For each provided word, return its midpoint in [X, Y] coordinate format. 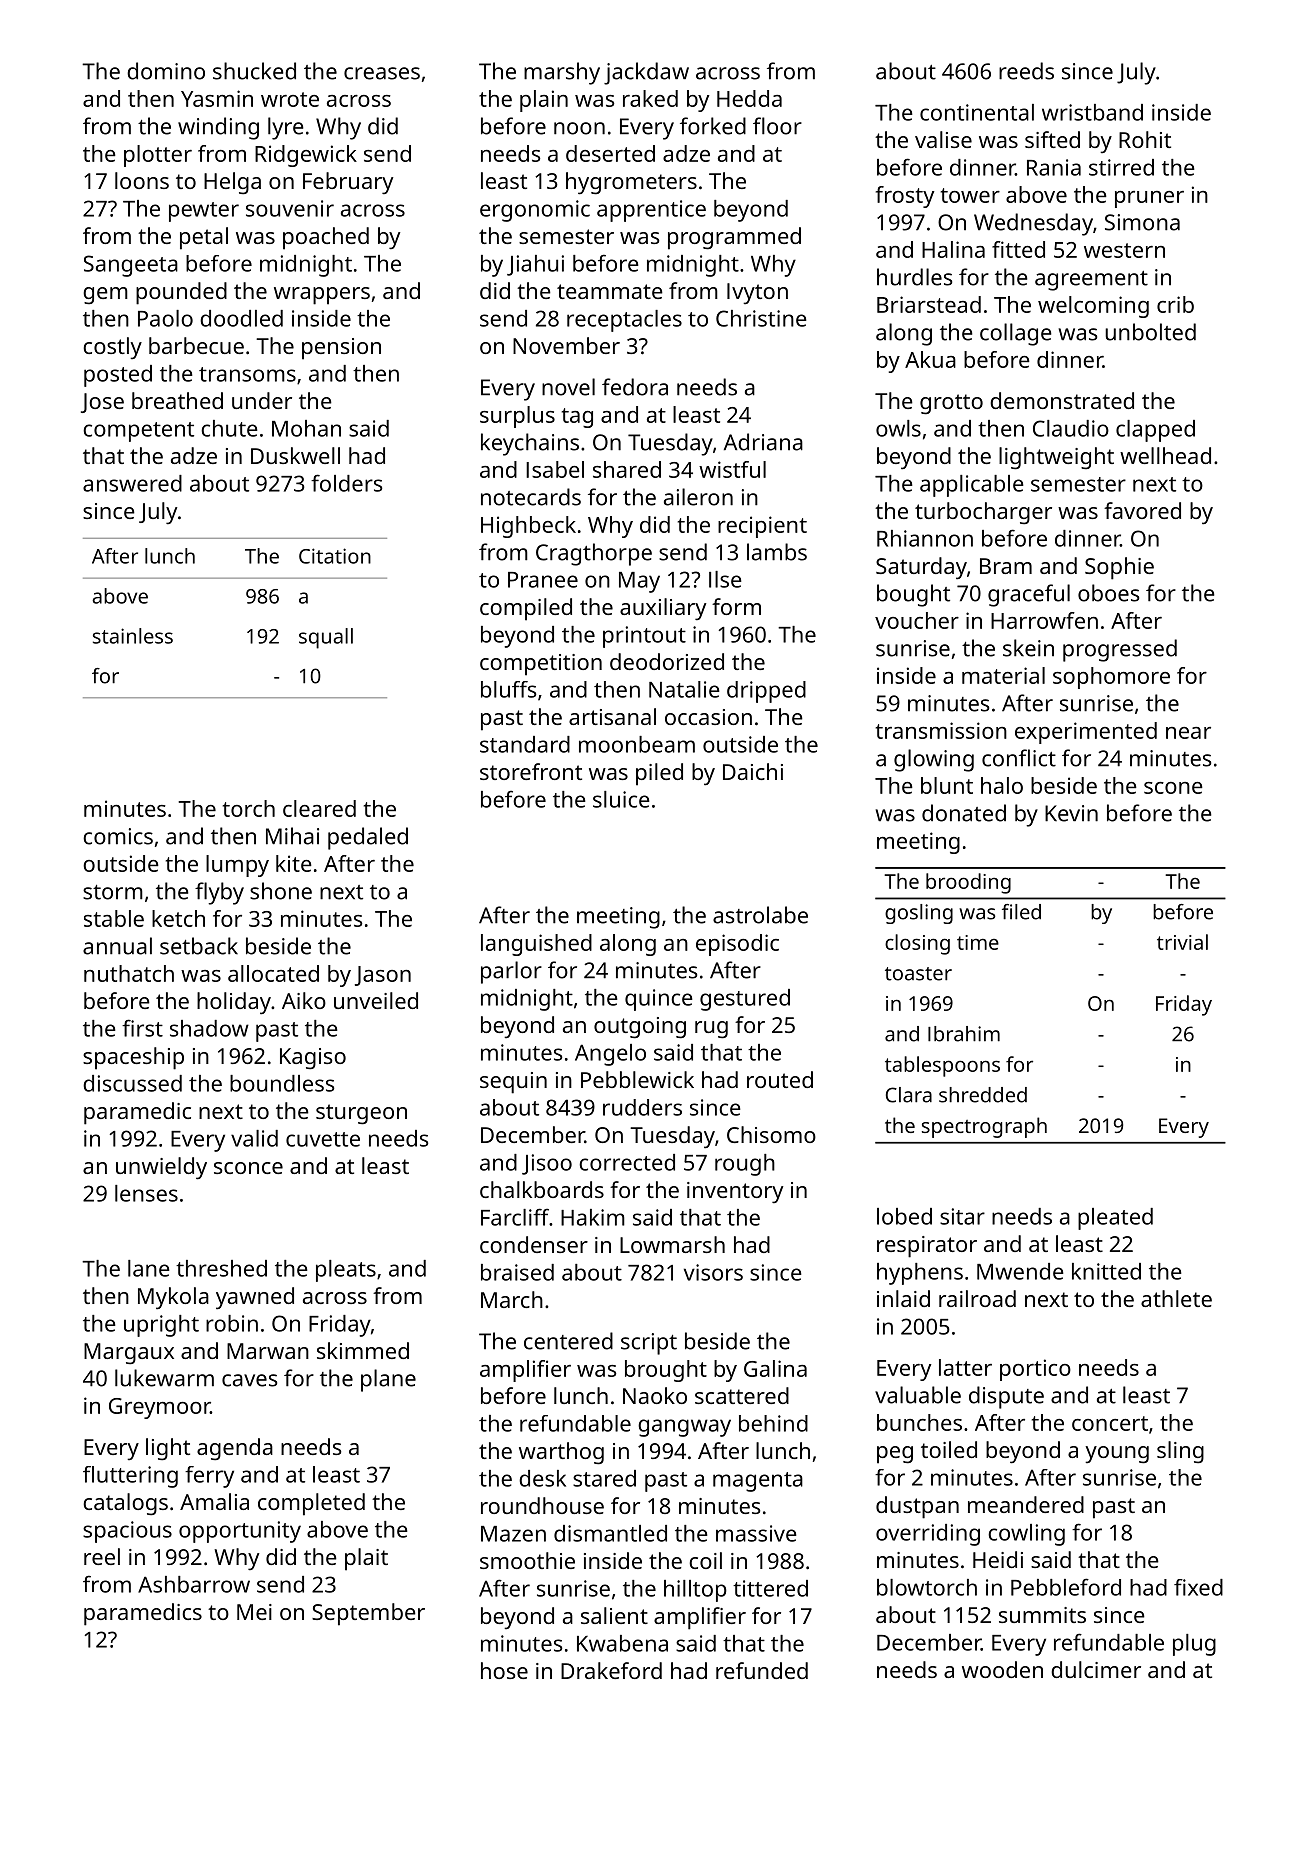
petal [204, 238]
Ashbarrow [194, 1584]
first [142, 1028]
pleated [1115, 1219]
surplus [517, 417]
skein [1028, 648]
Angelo [610, 1055]
